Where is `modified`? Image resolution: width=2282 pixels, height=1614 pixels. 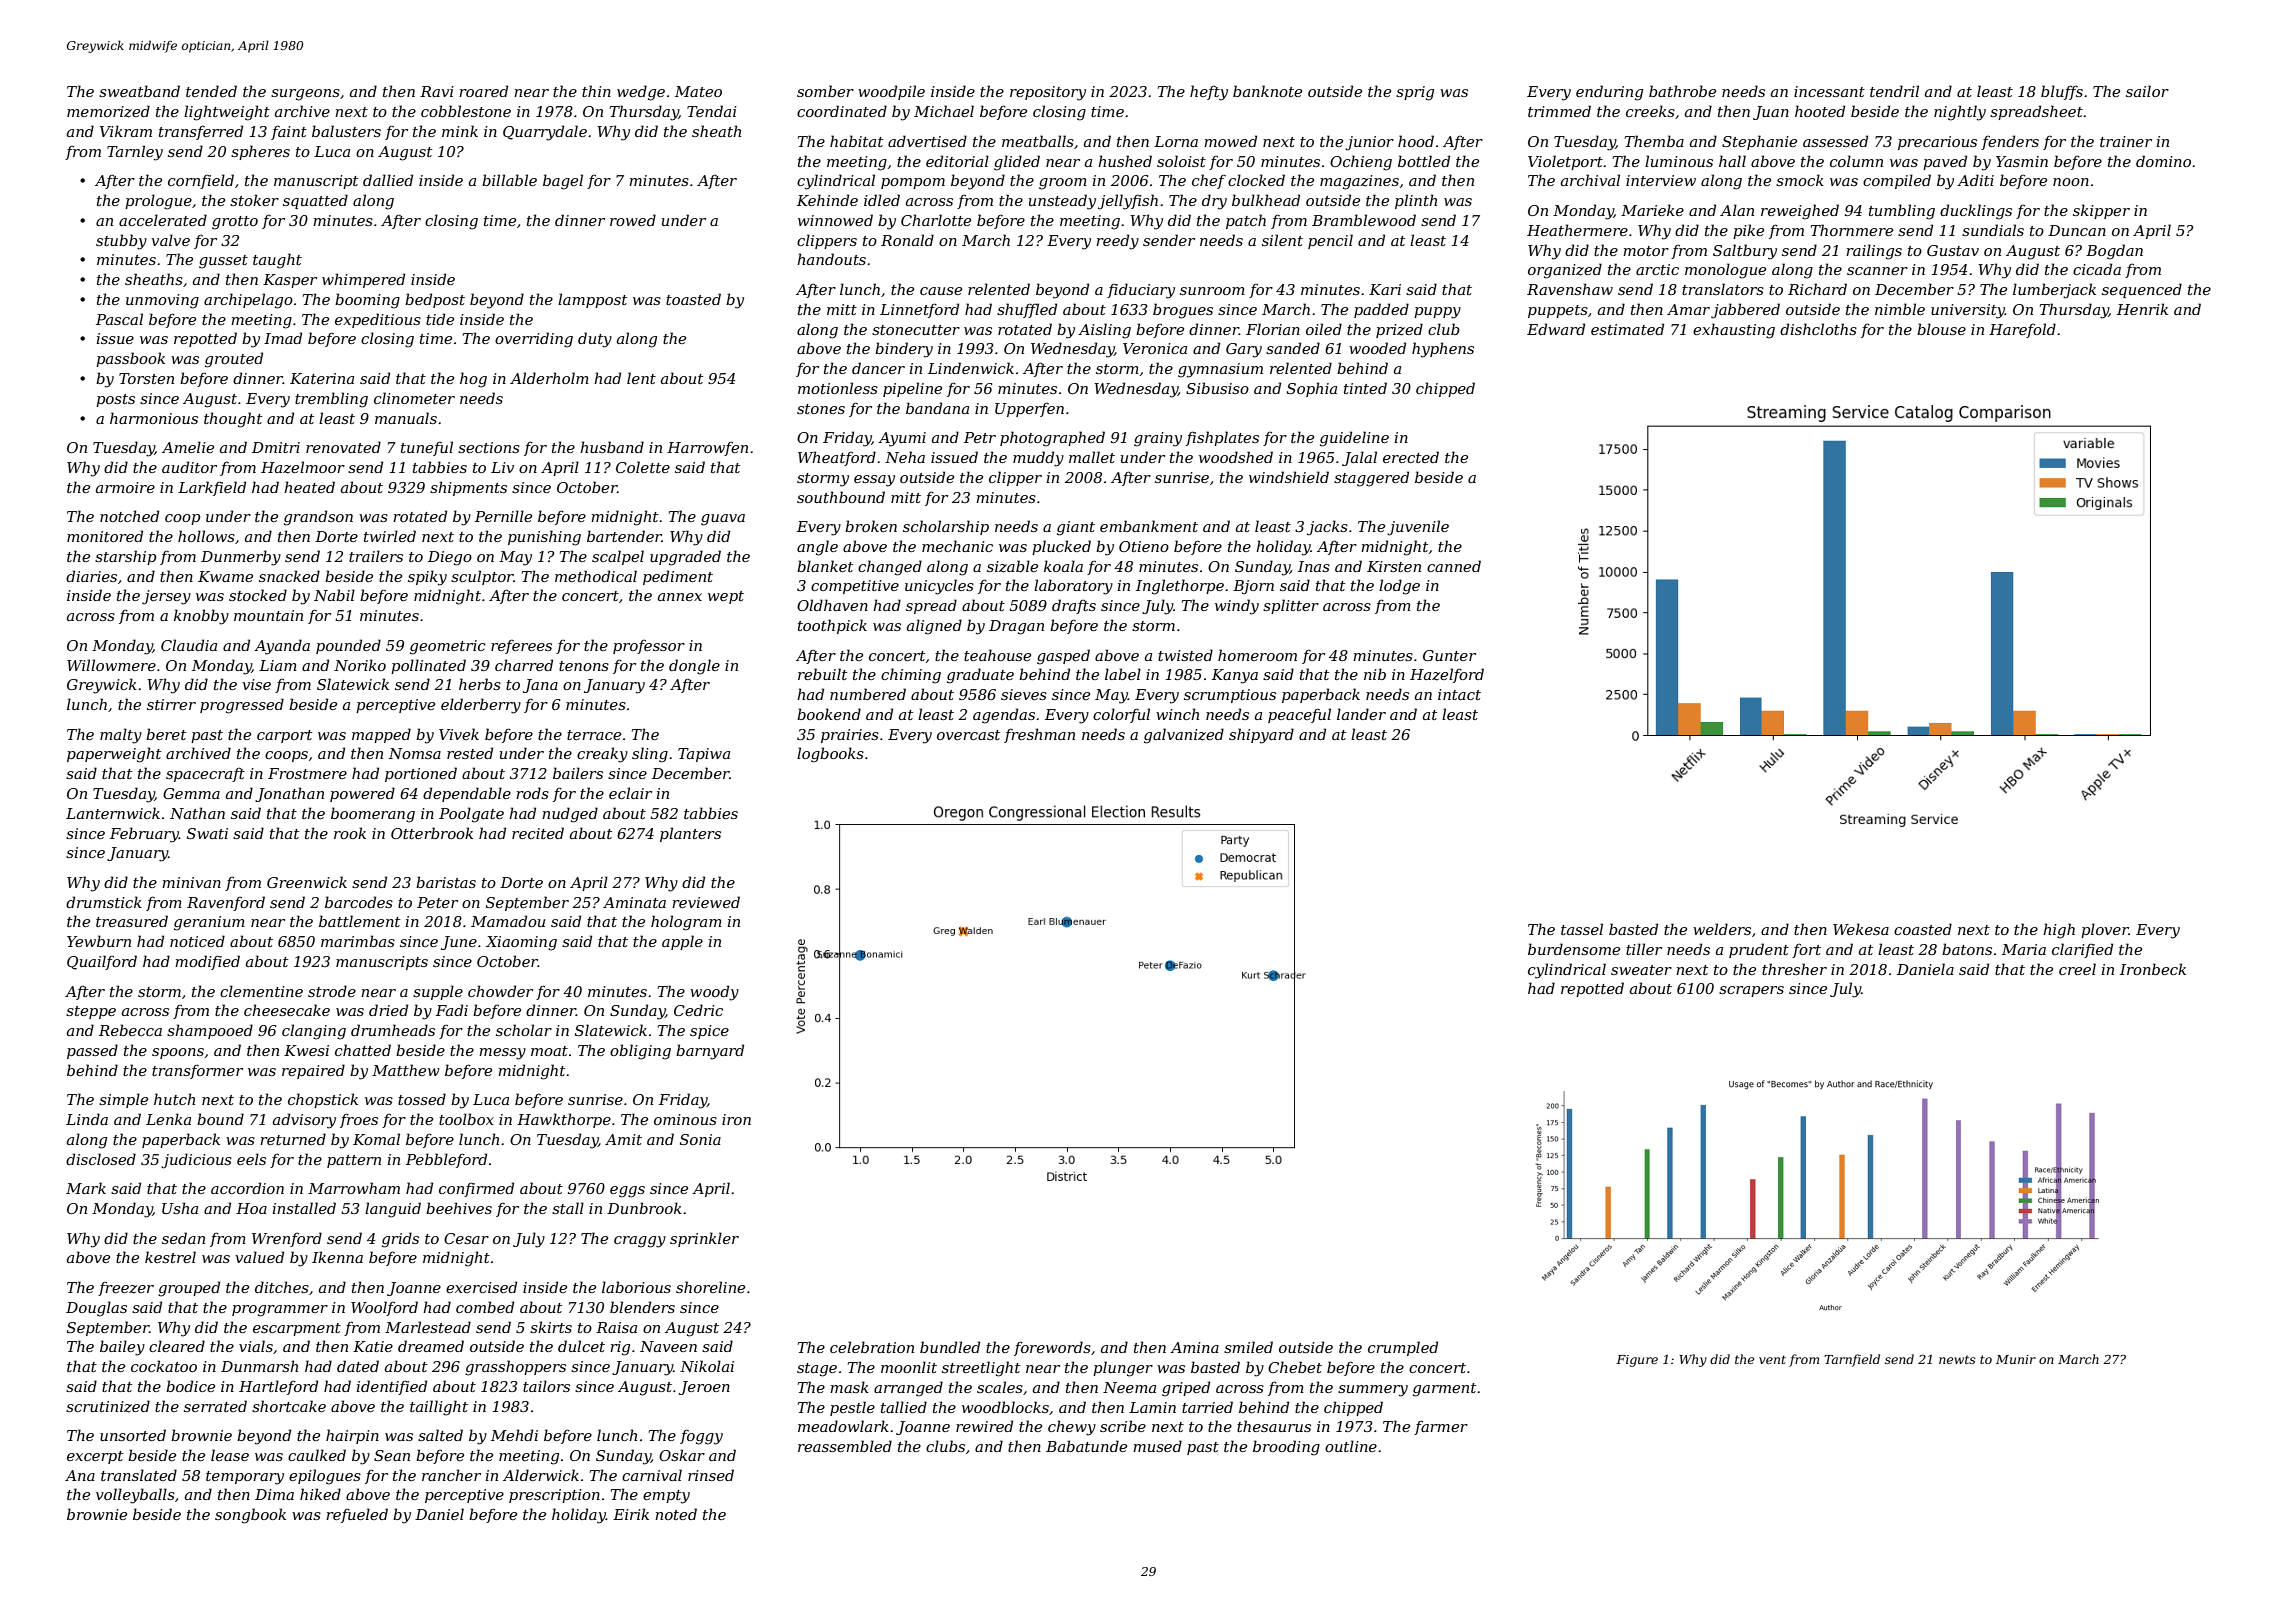 modified is located at coordinates (207, 962).
